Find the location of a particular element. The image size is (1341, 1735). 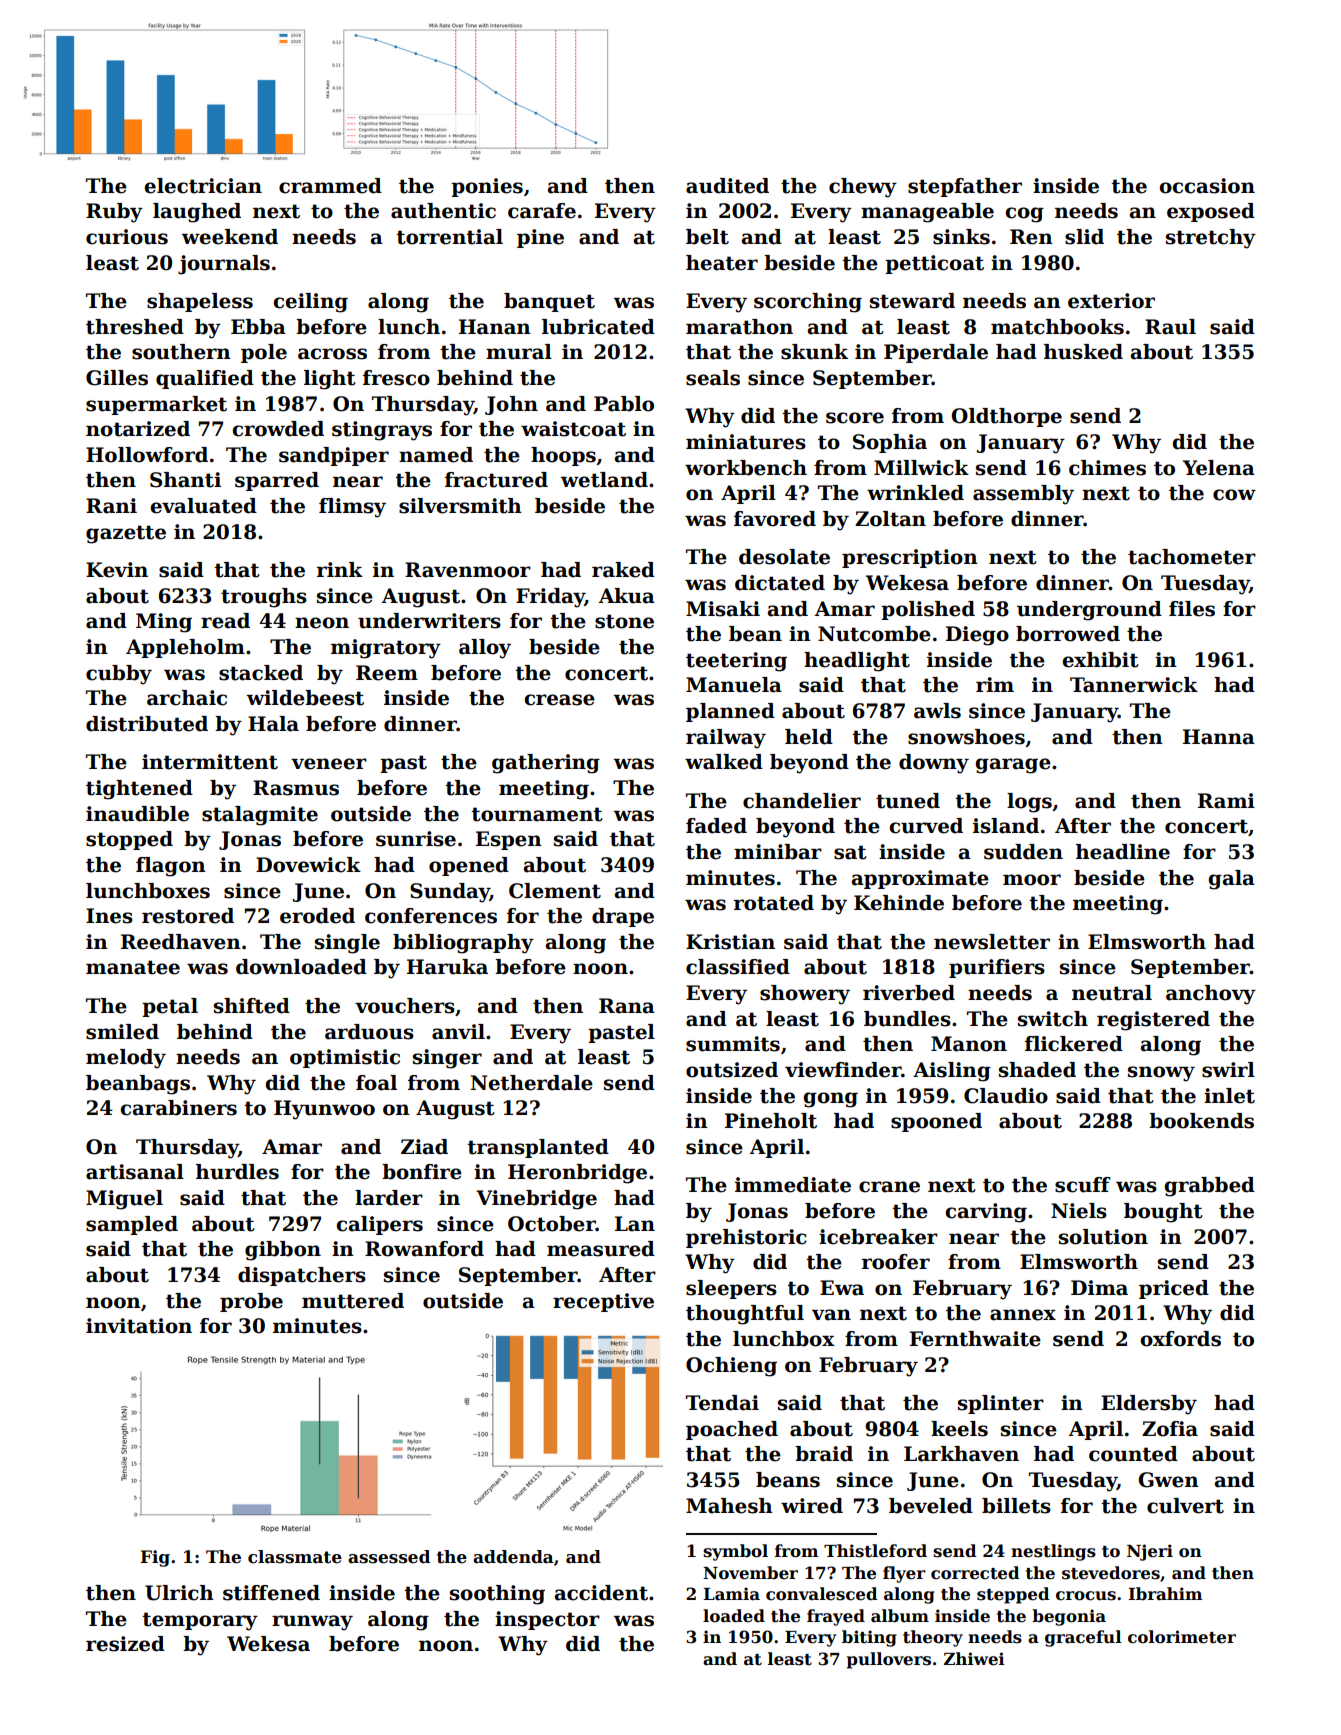

graceful is located at coordinates (1083, 1638).
